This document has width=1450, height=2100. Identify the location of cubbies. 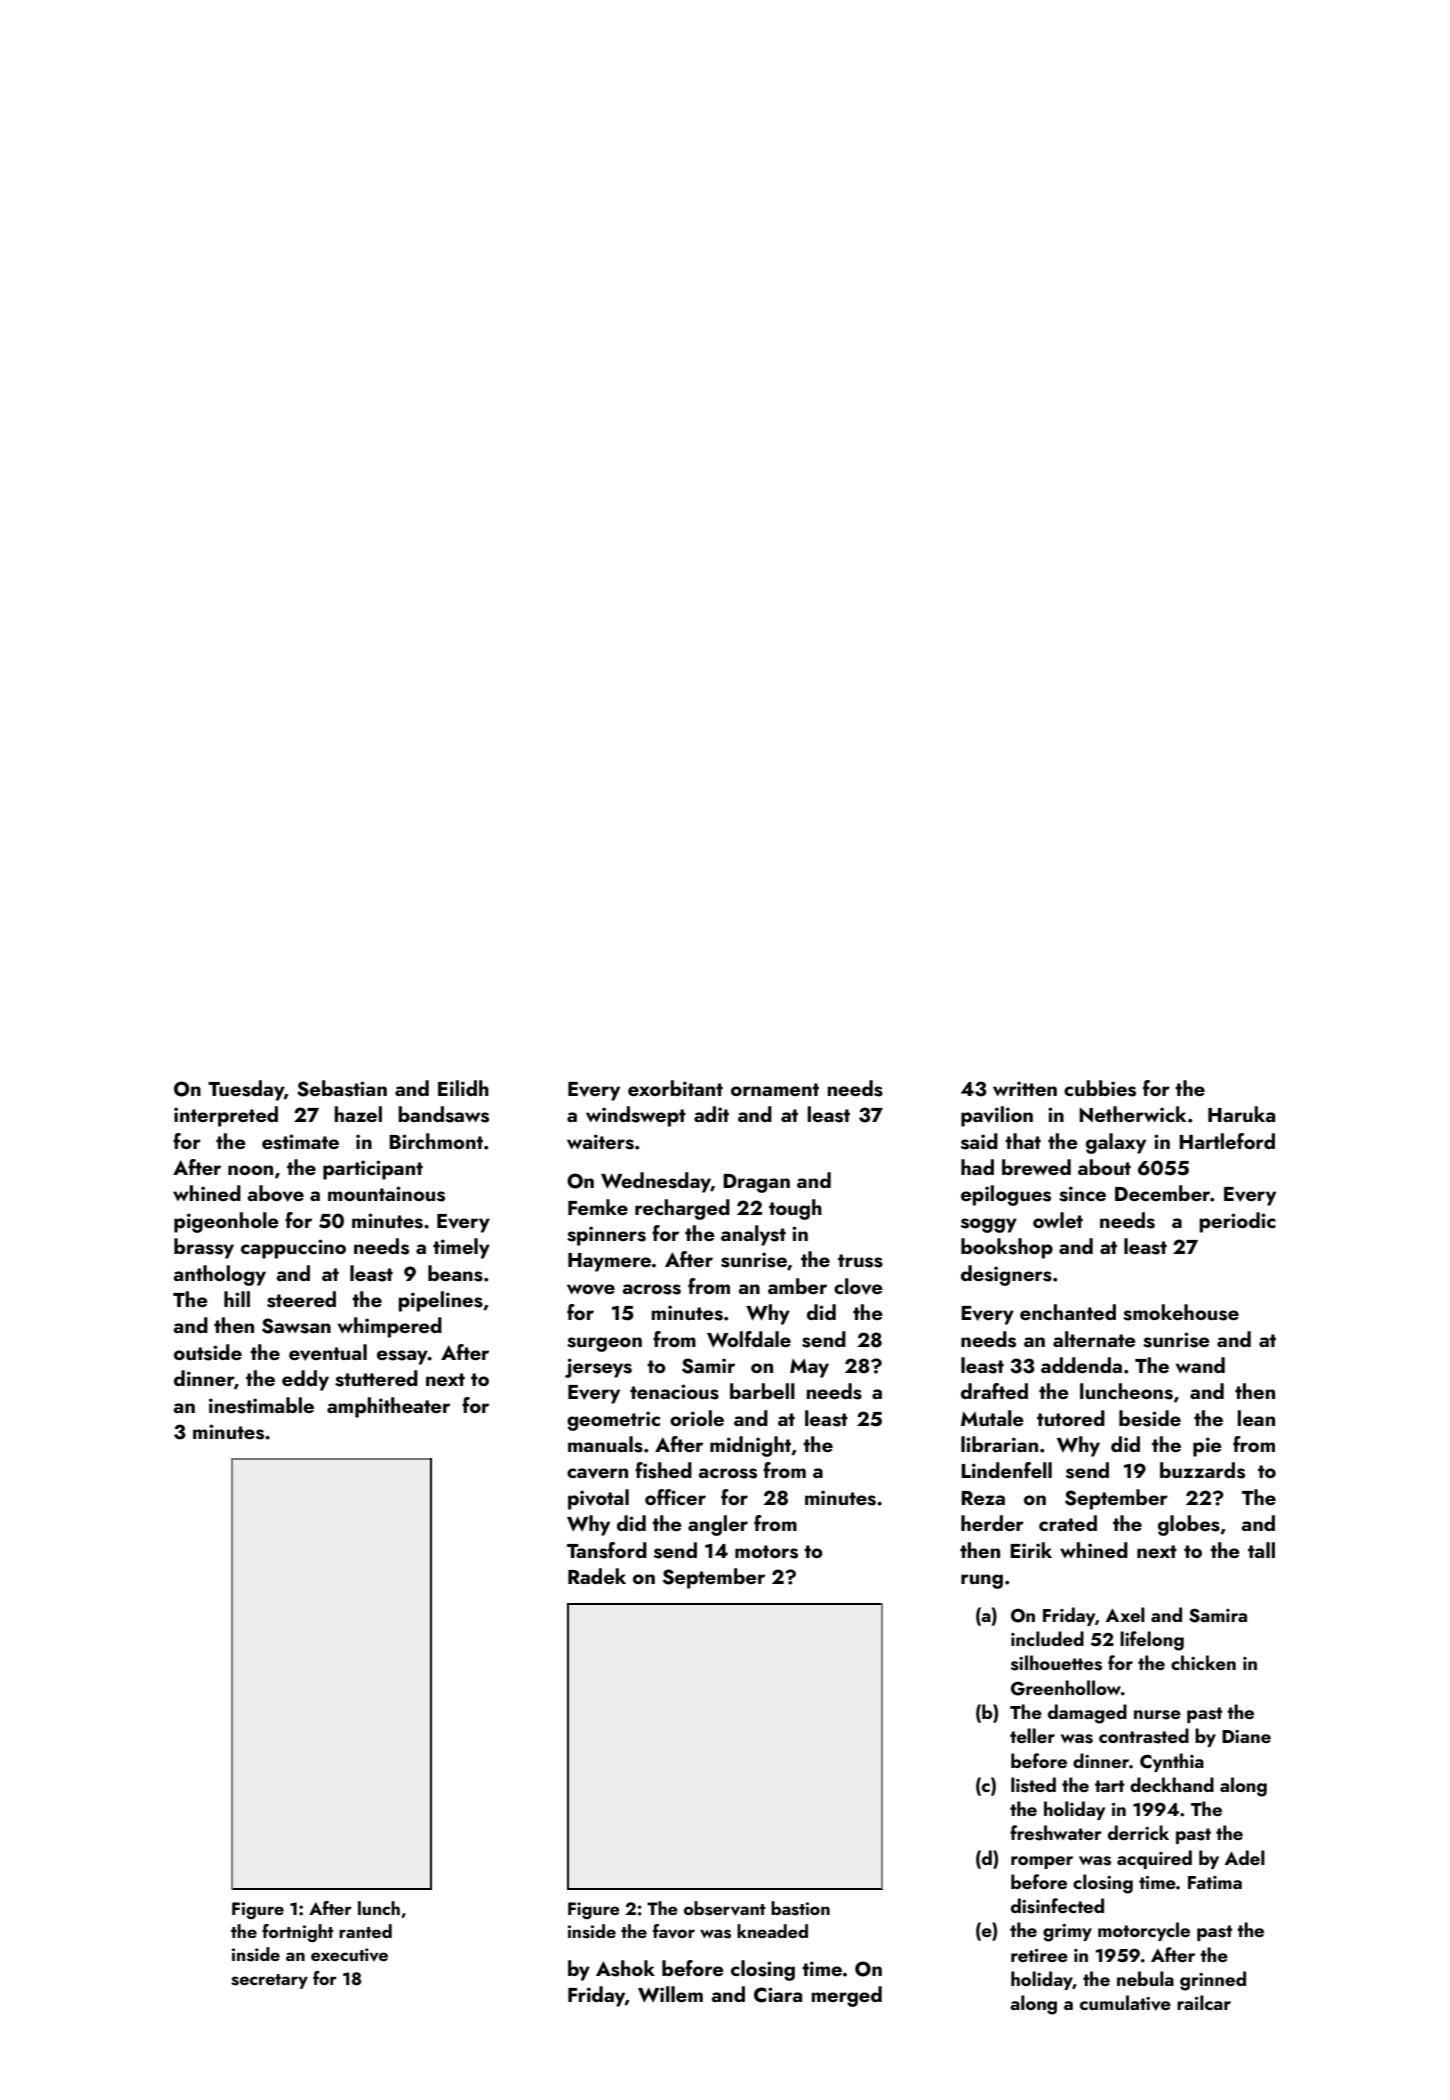
(1100, 1088).
